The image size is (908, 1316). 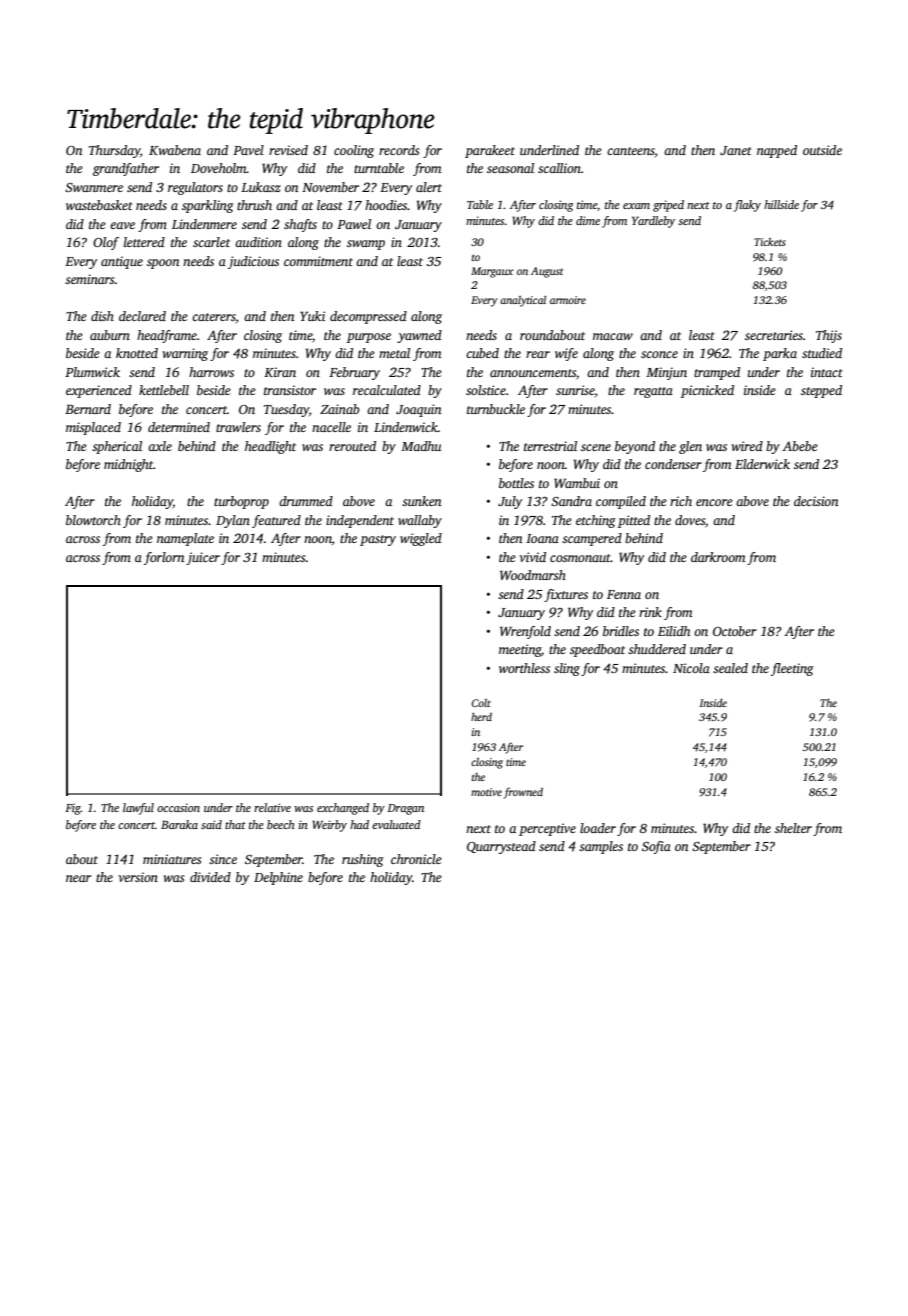 What do you see at coordinates (516, 483) in the page?
I see `bottles` at bounding box center [516, 483].
